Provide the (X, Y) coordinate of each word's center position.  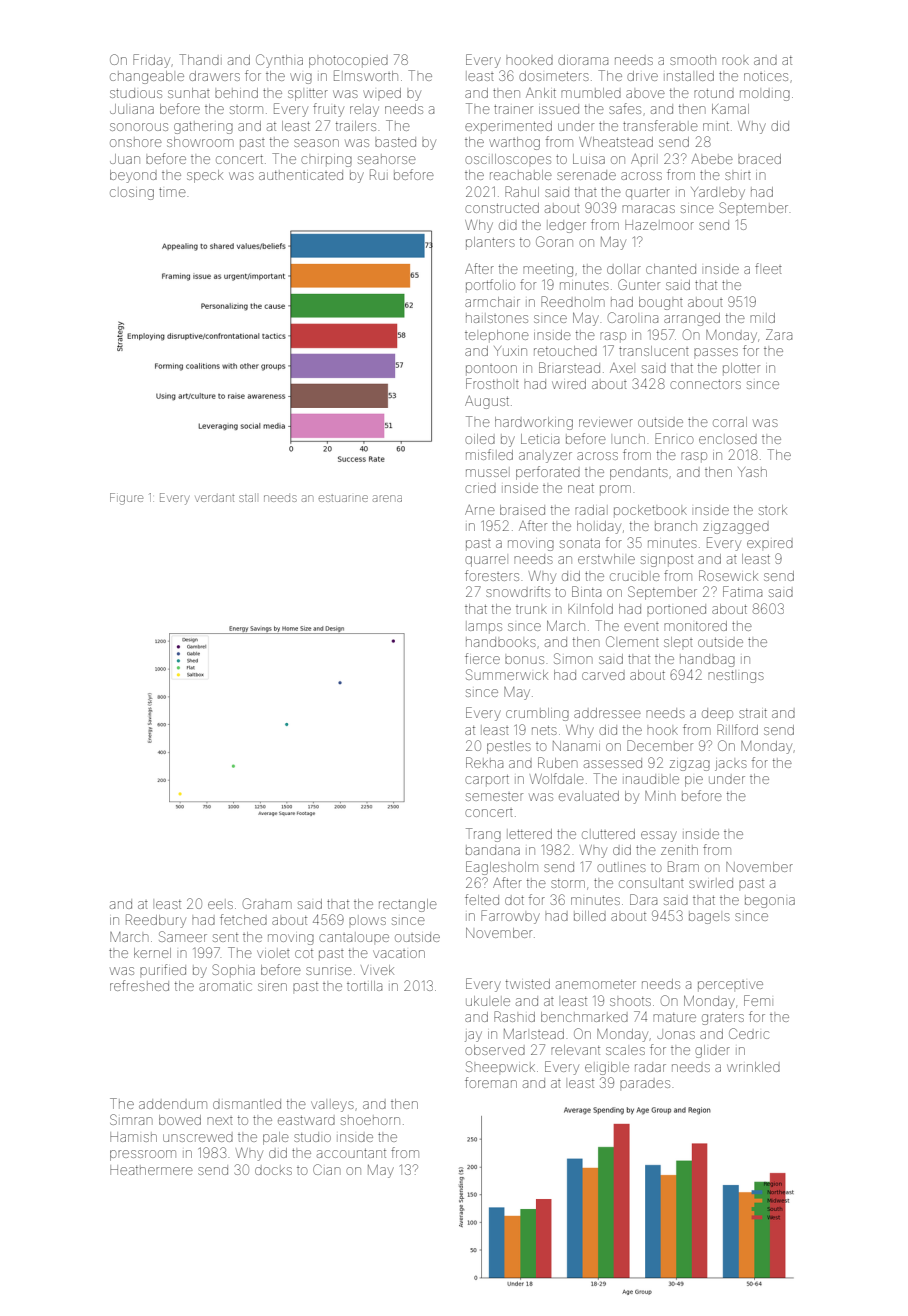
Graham (267, 903)
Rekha (484, 762)
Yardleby (718, 193)
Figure (126, 499)
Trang (483, 835)
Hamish (133, 1137)
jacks (731, 765)
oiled (480, 439)
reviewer (606, 423)
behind (236, 93)
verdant (214, 498)
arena (387, 498)
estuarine (343, 498)
